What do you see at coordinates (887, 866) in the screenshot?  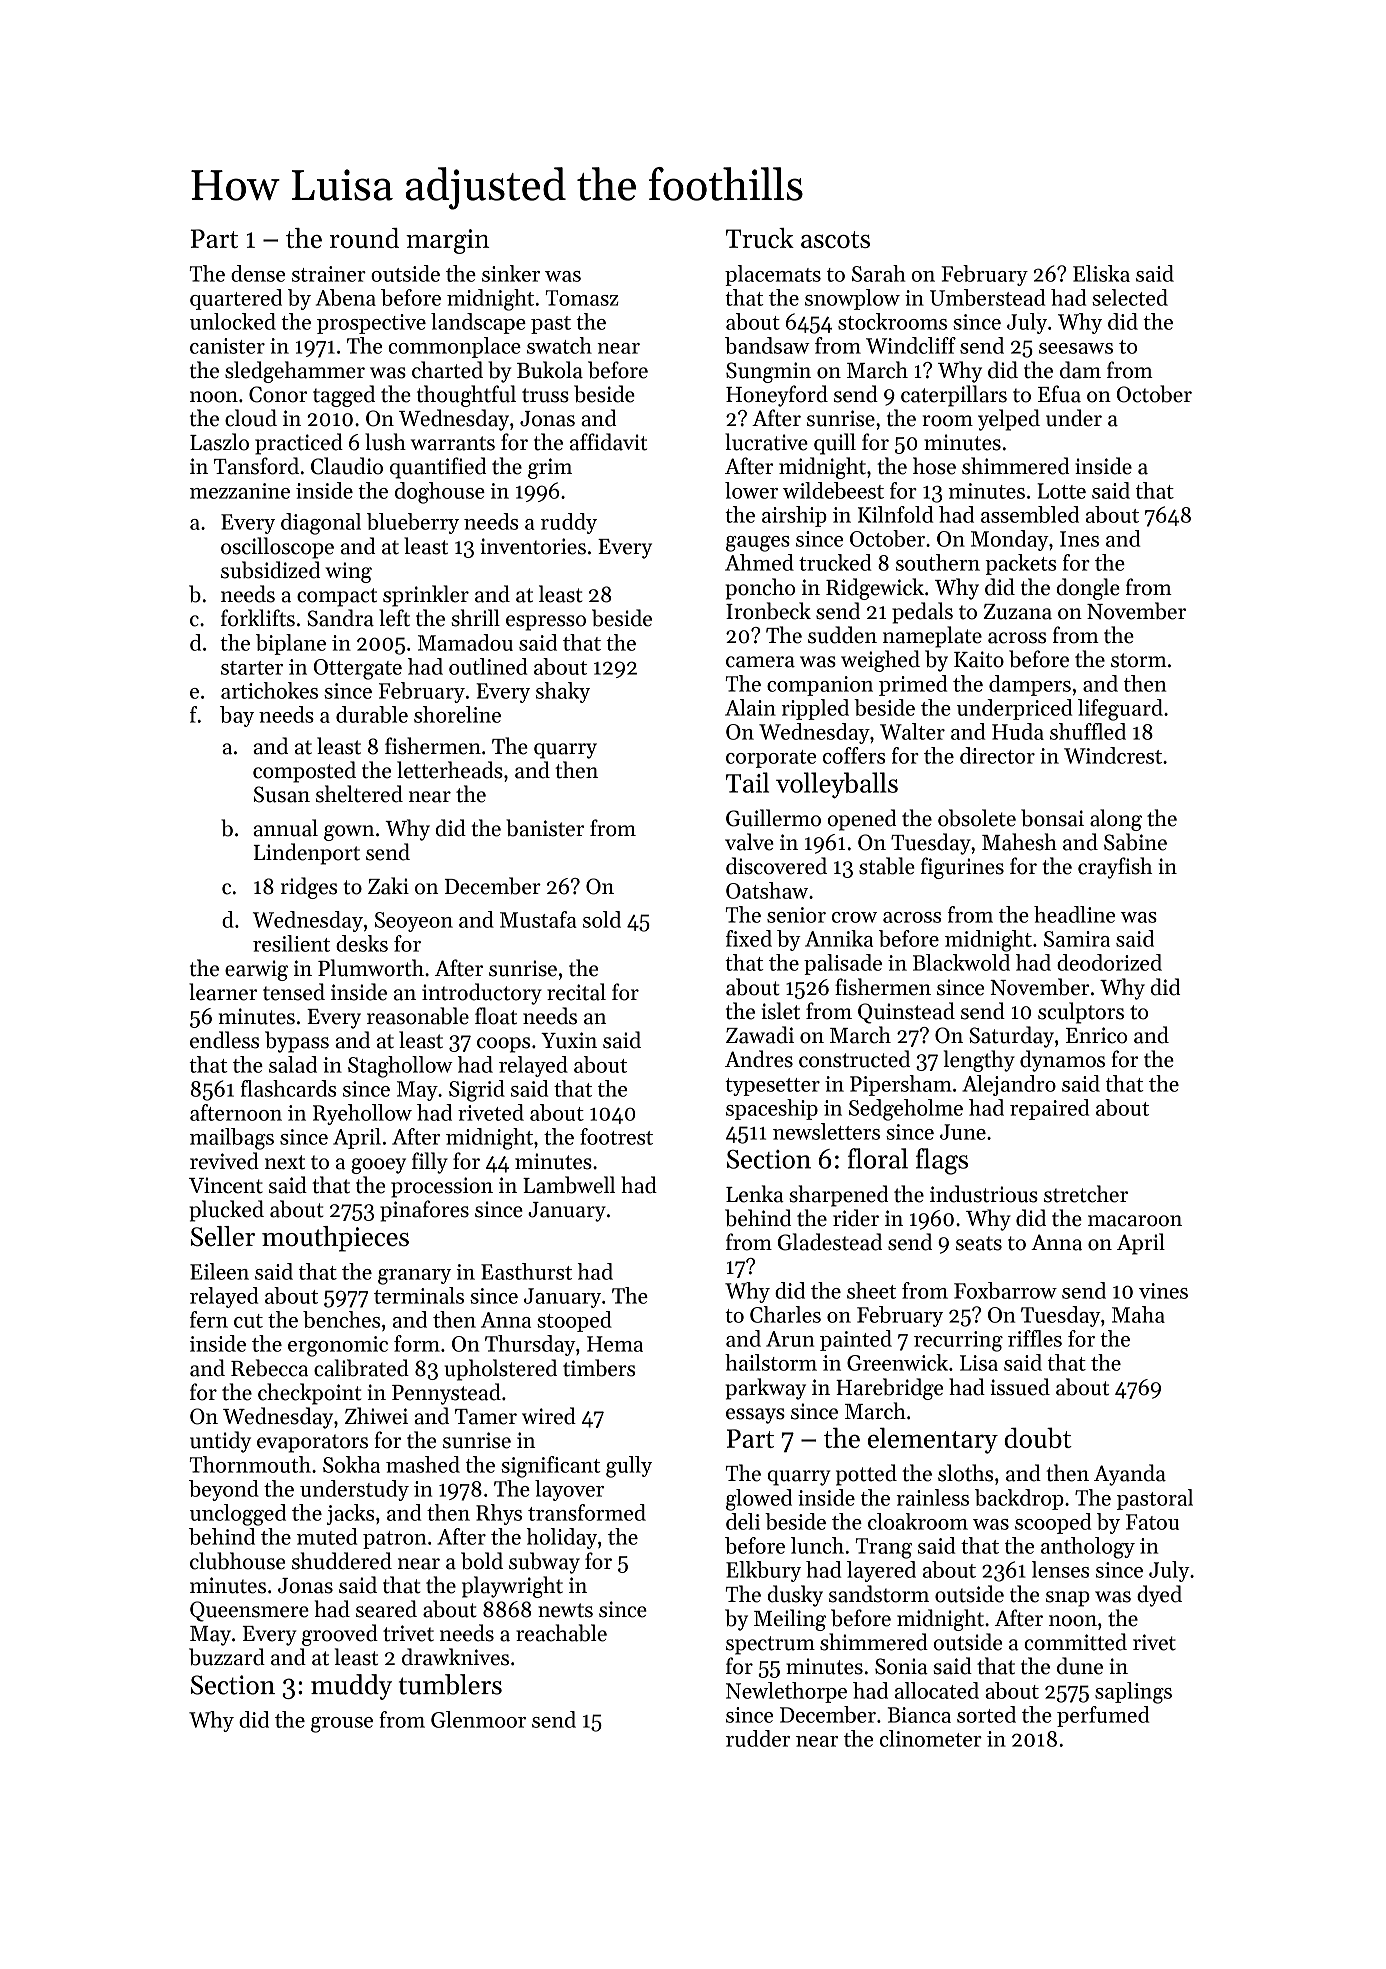 I see `stable` at bounding box center [887, 866].
